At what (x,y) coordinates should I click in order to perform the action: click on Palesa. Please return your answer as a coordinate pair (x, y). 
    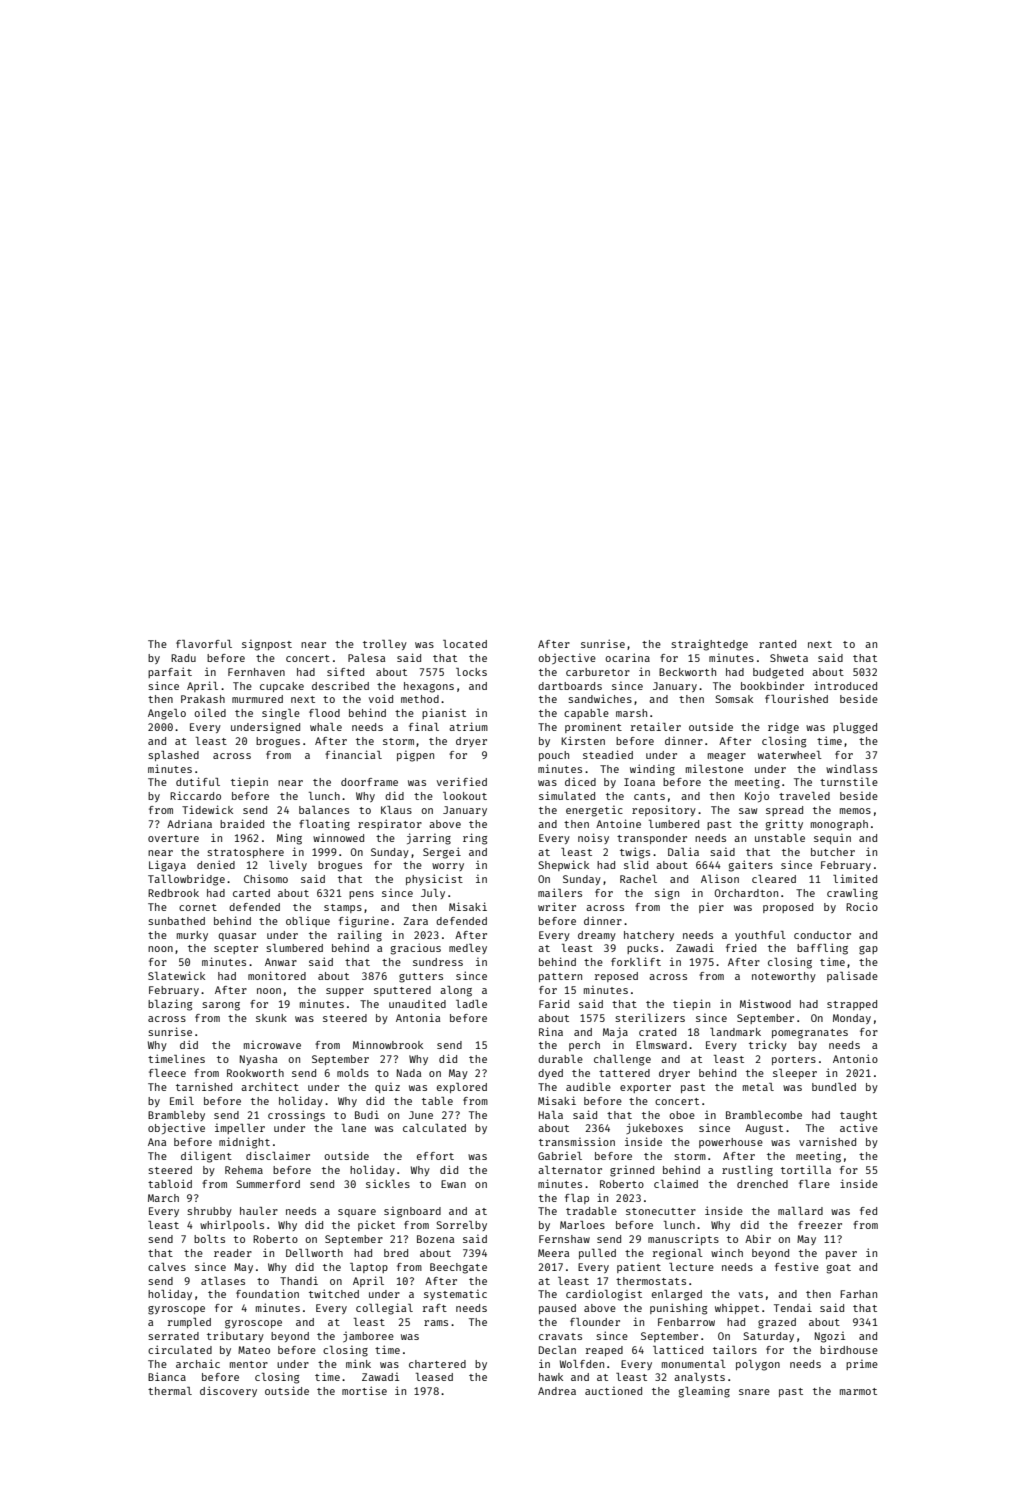
    Looking at the image, I should click on (366, 658).
